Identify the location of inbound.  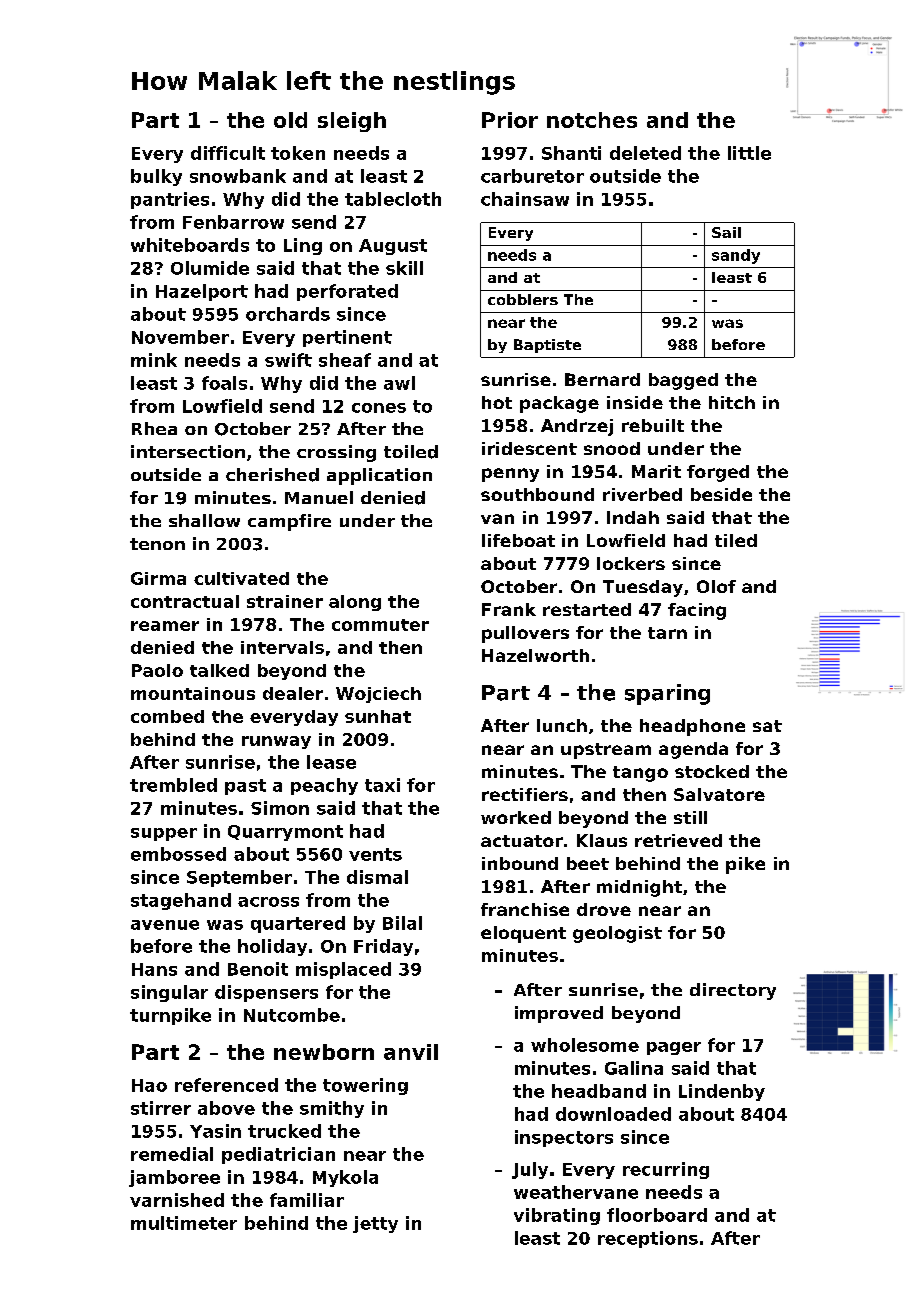
(520, 863).
